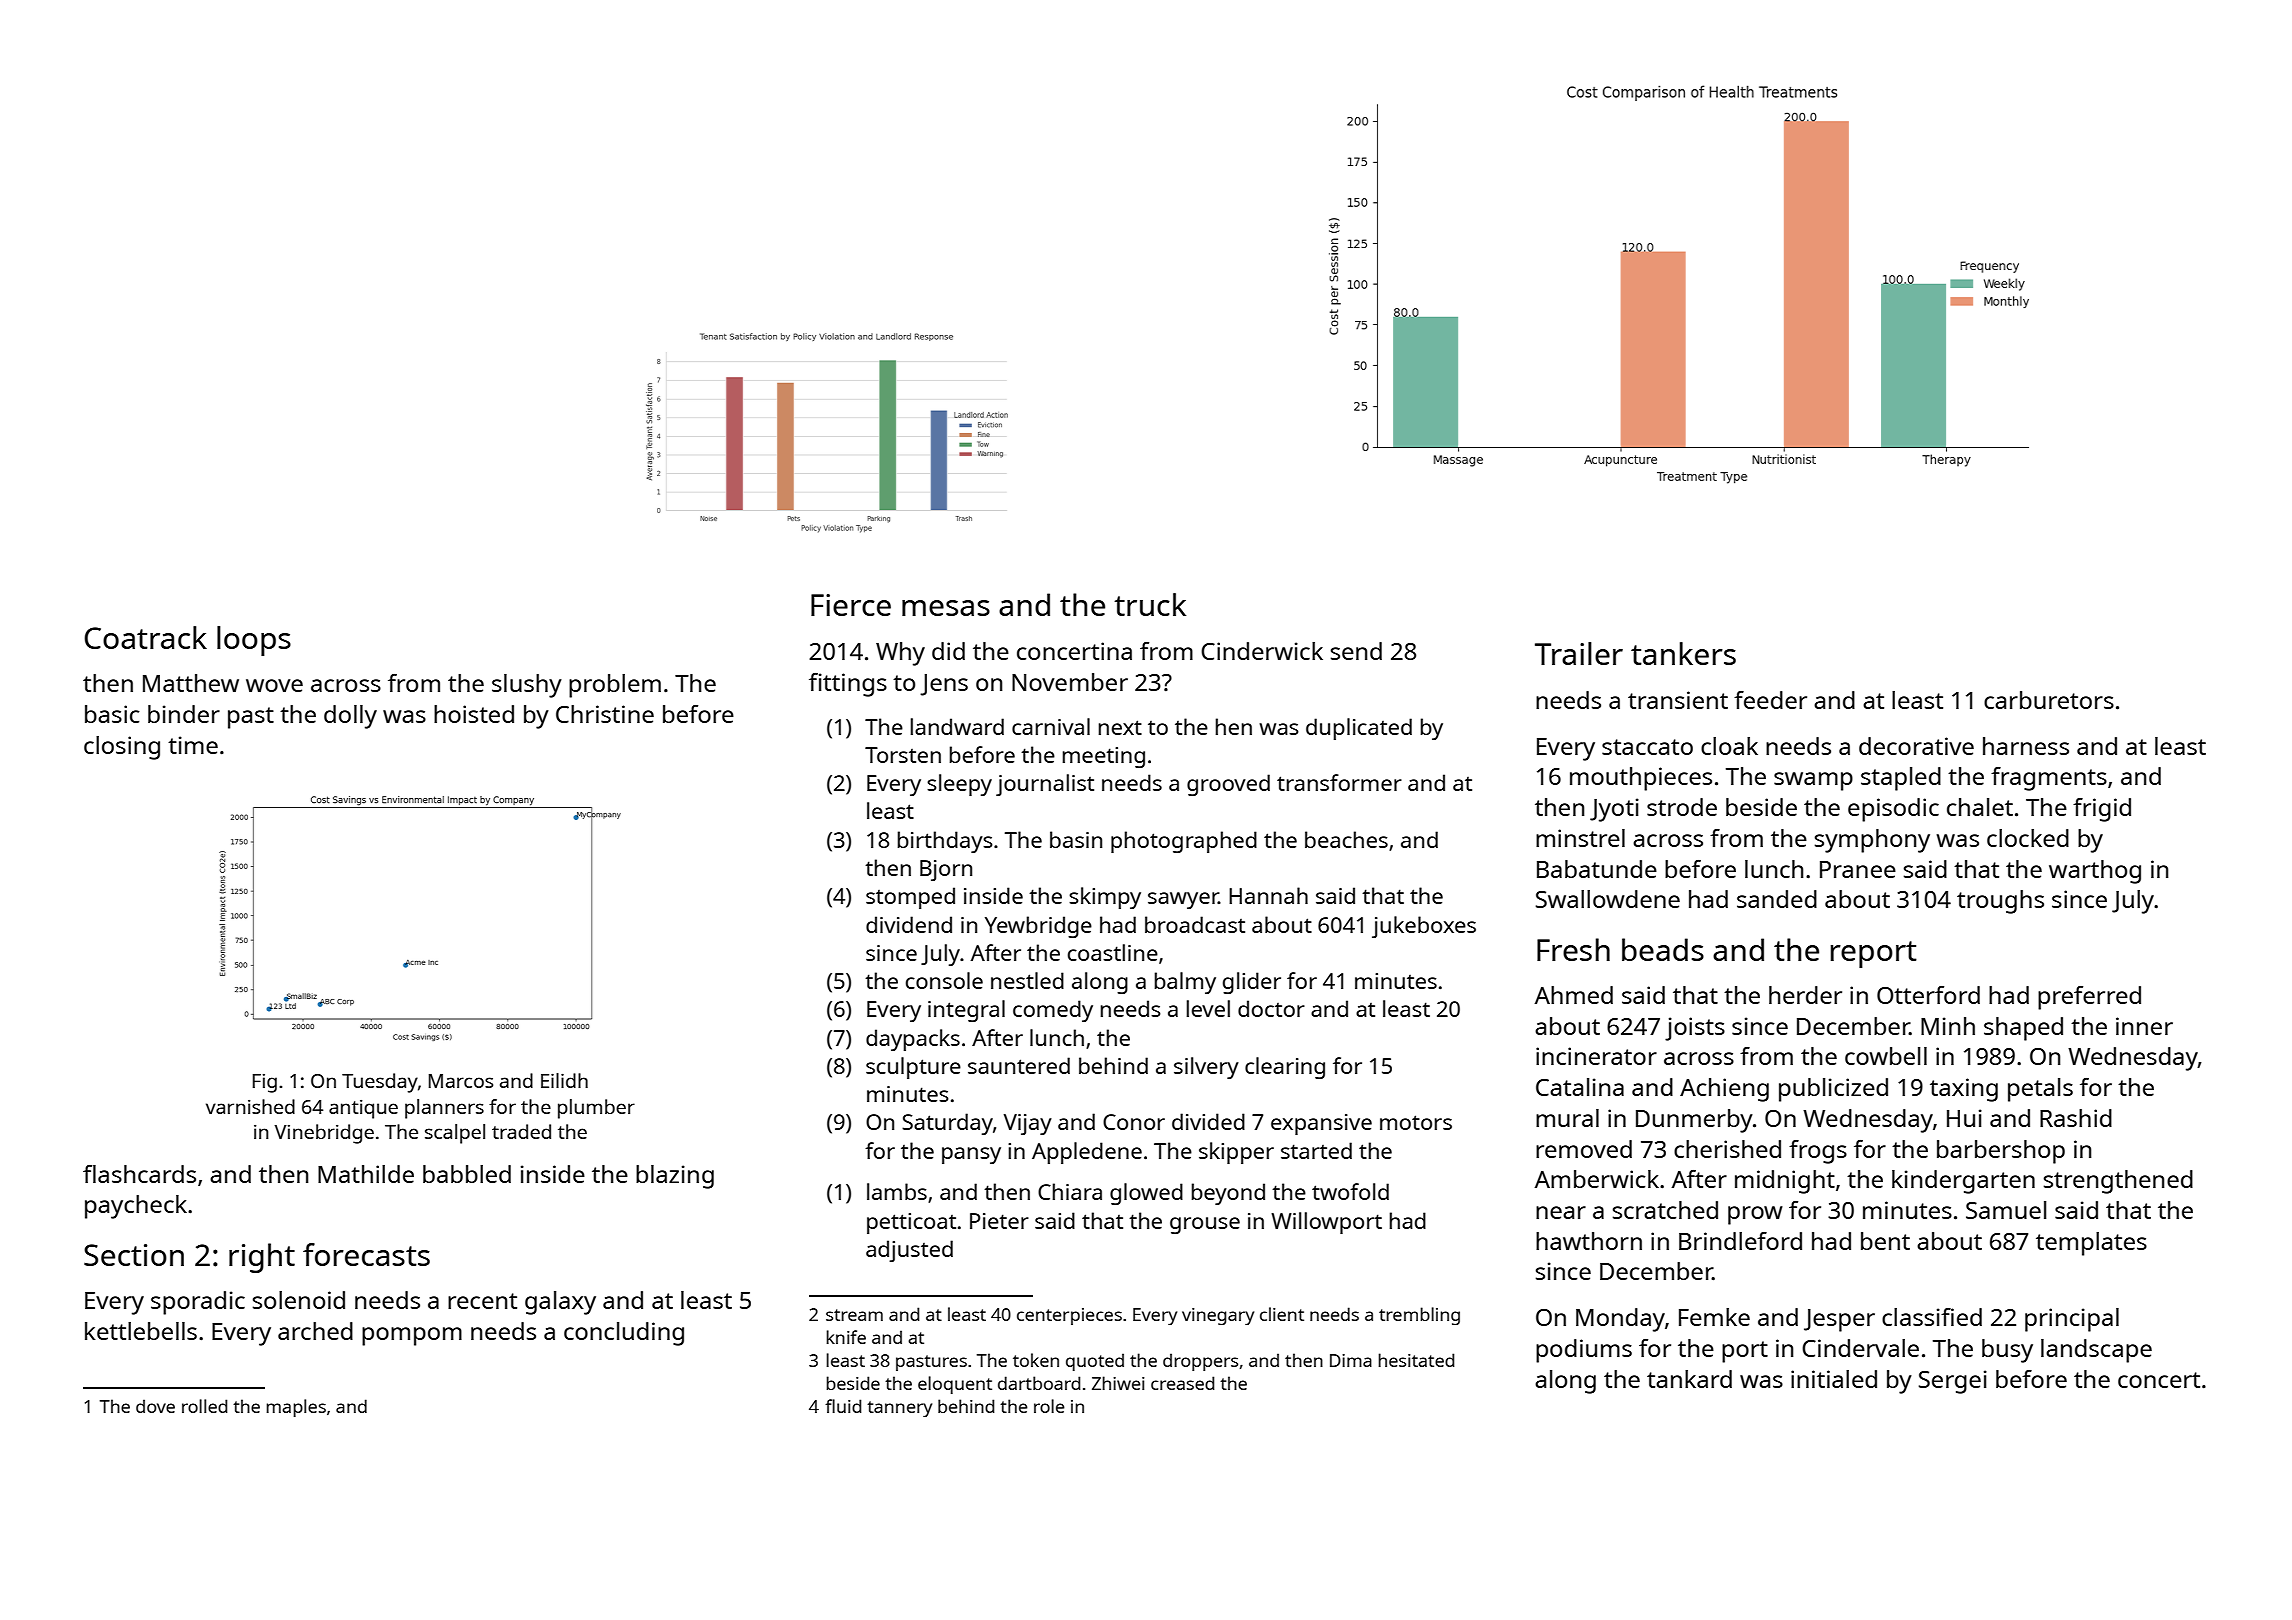 Image resolution: width=2292 pixels, height=1620 pixels. I want to click on maples, so click(296, 1408).
